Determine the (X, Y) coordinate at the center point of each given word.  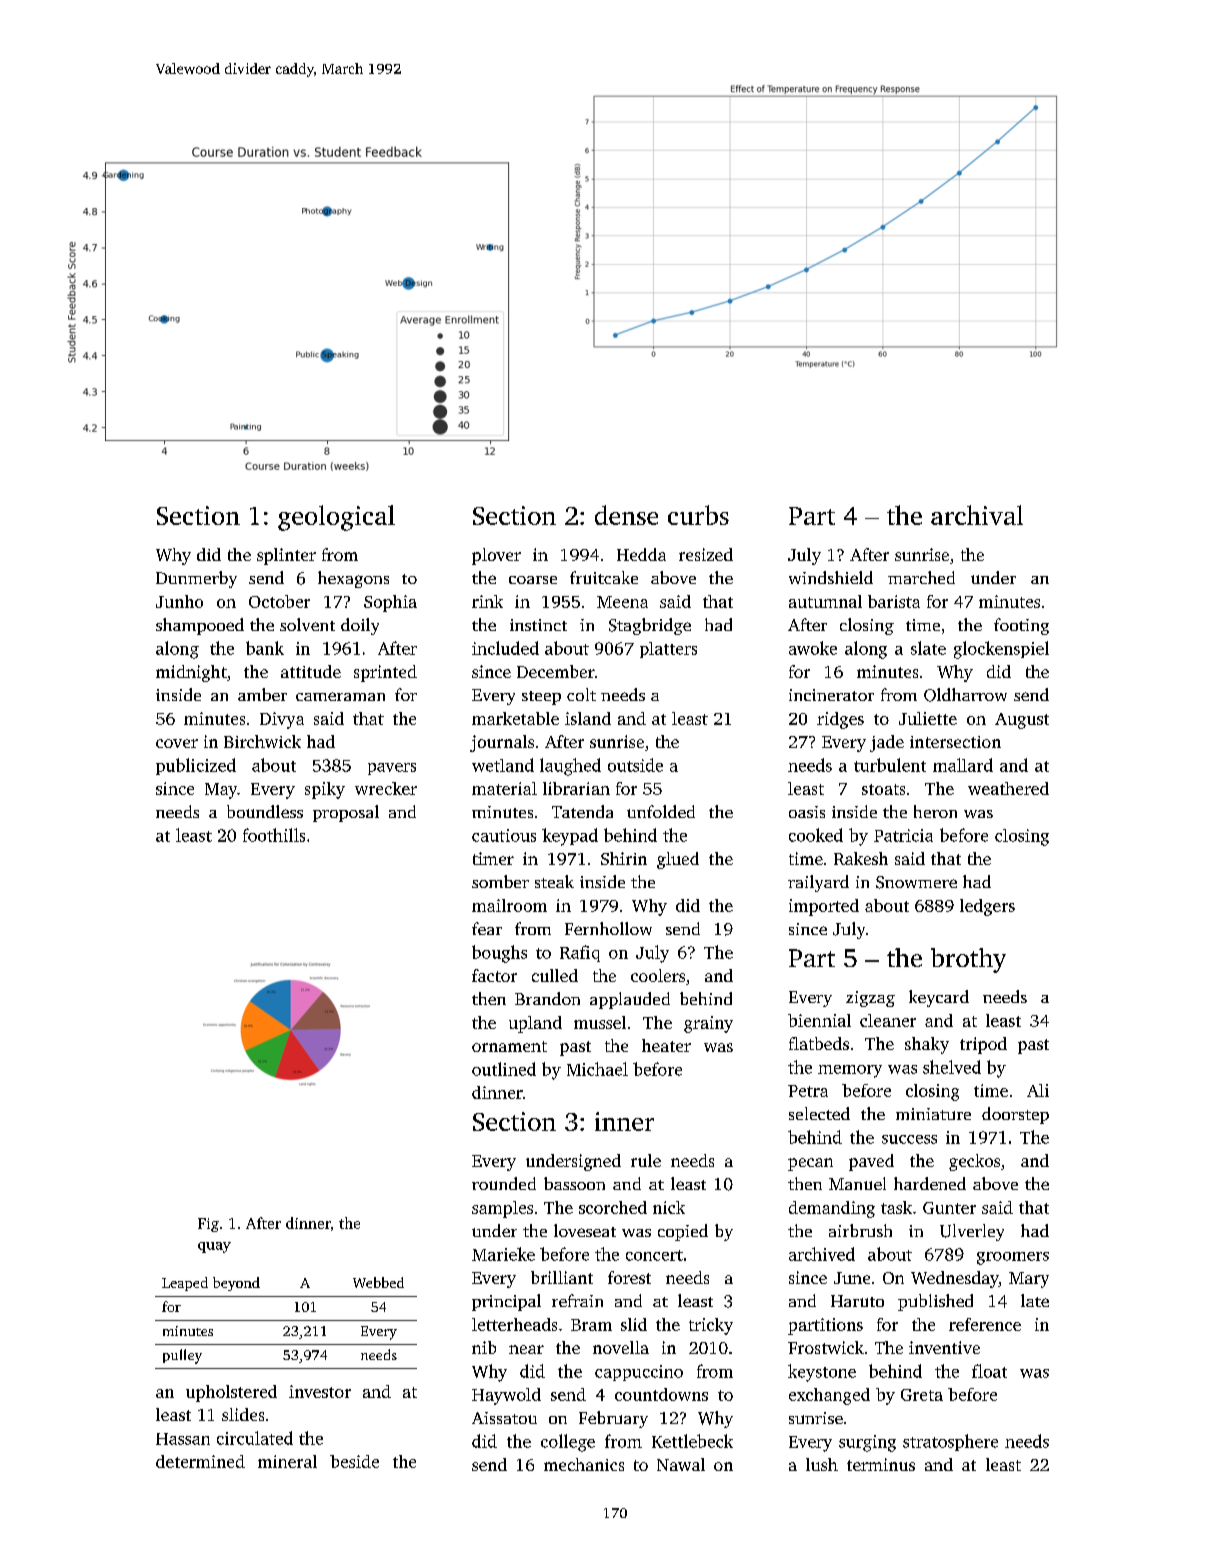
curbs (698, 515)
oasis (807, 812)
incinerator (831, 695)
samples (502, 1209)
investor (320, 1391)
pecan (810, 1164)
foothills (274, 835)
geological (336, 518)
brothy (968, 960)
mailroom (509, 905)
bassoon (574, 1183)
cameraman (340, 696)
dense (626, 515)
